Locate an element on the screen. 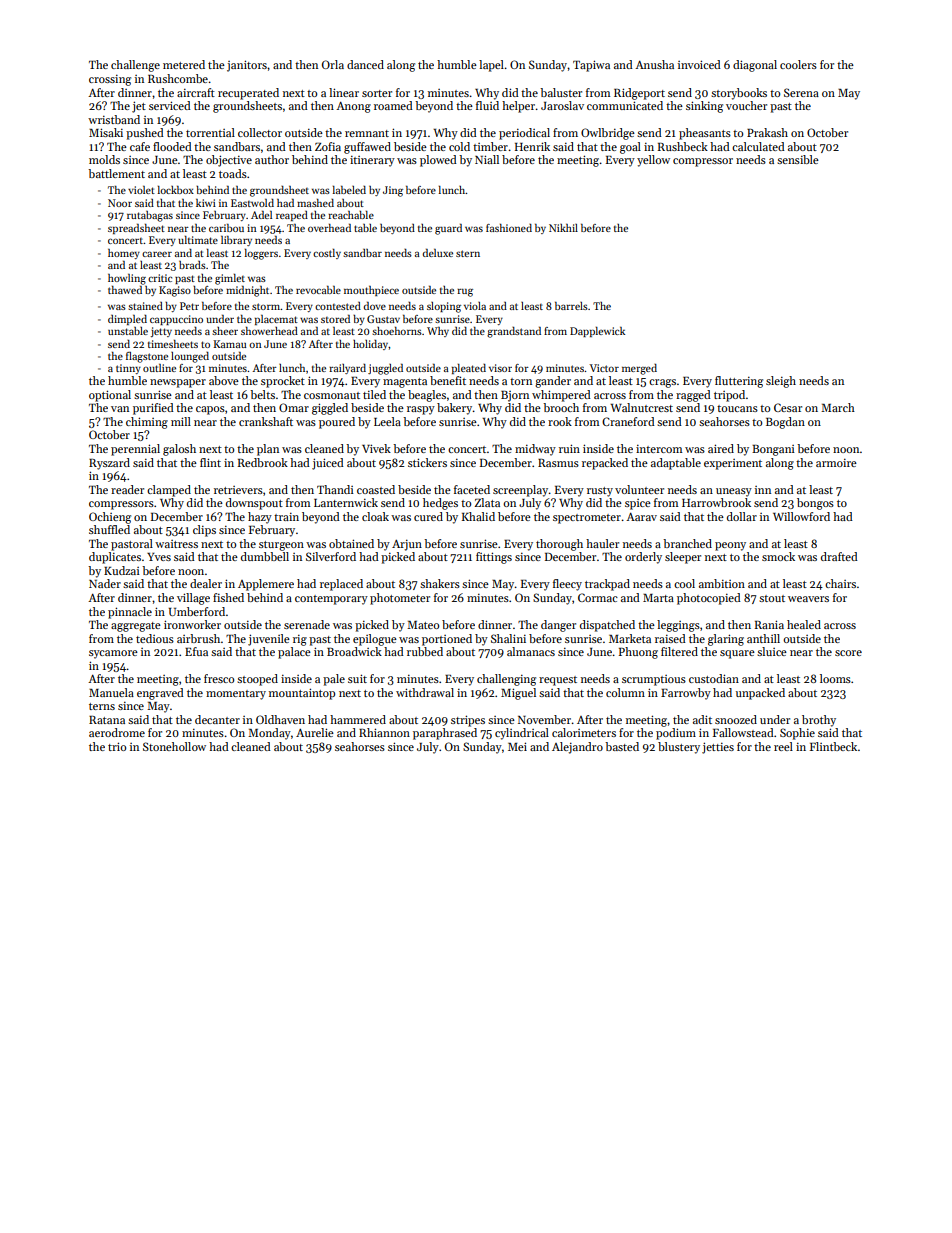 This screenshot has height=1233, width=952. janitors is located at coordinates (247, 66).
